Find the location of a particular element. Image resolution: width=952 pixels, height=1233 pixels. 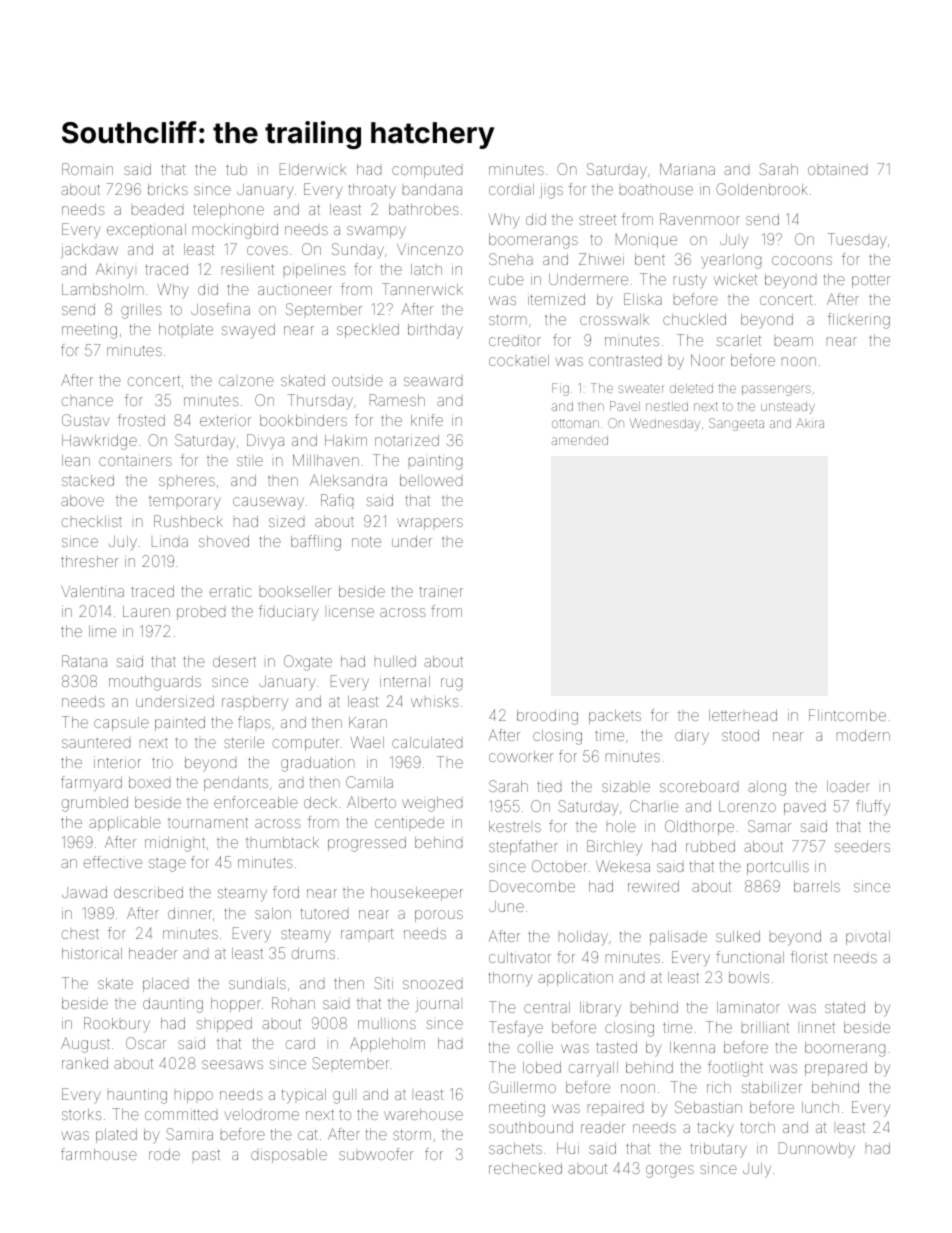

farmhouse is located at coordinates (99, 1154).
